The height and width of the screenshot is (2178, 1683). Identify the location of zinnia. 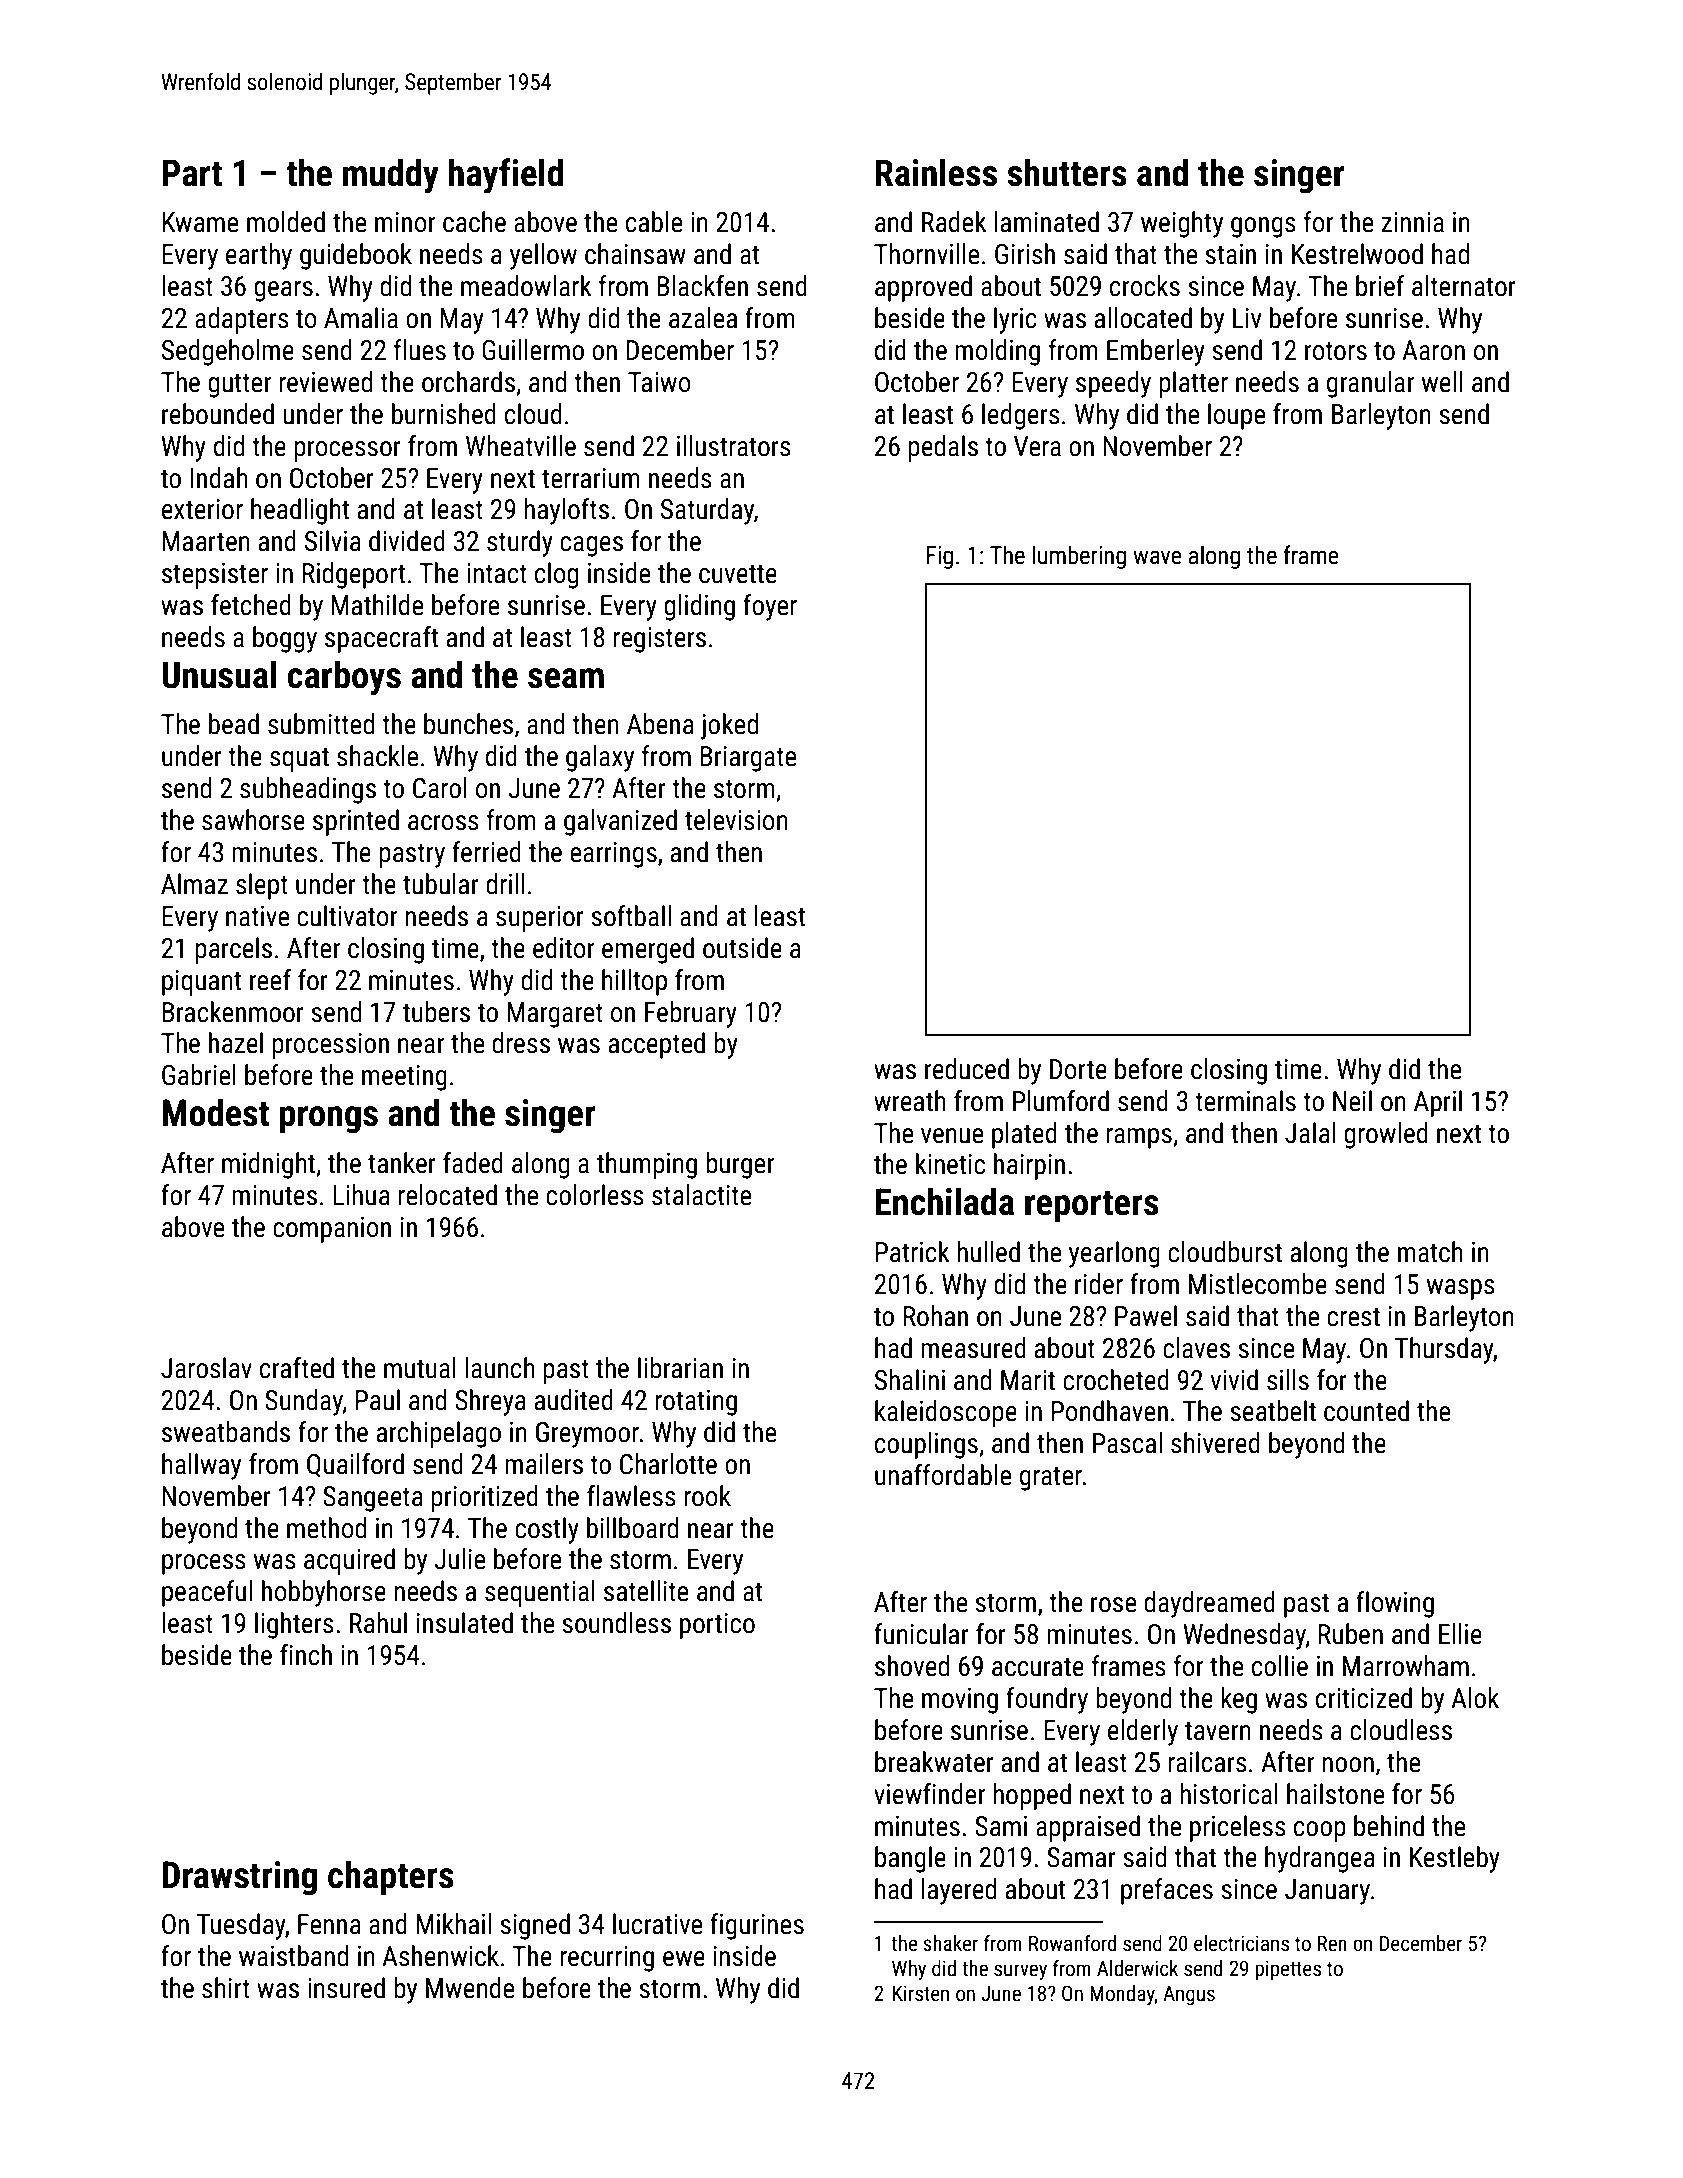
(1413, 222).
